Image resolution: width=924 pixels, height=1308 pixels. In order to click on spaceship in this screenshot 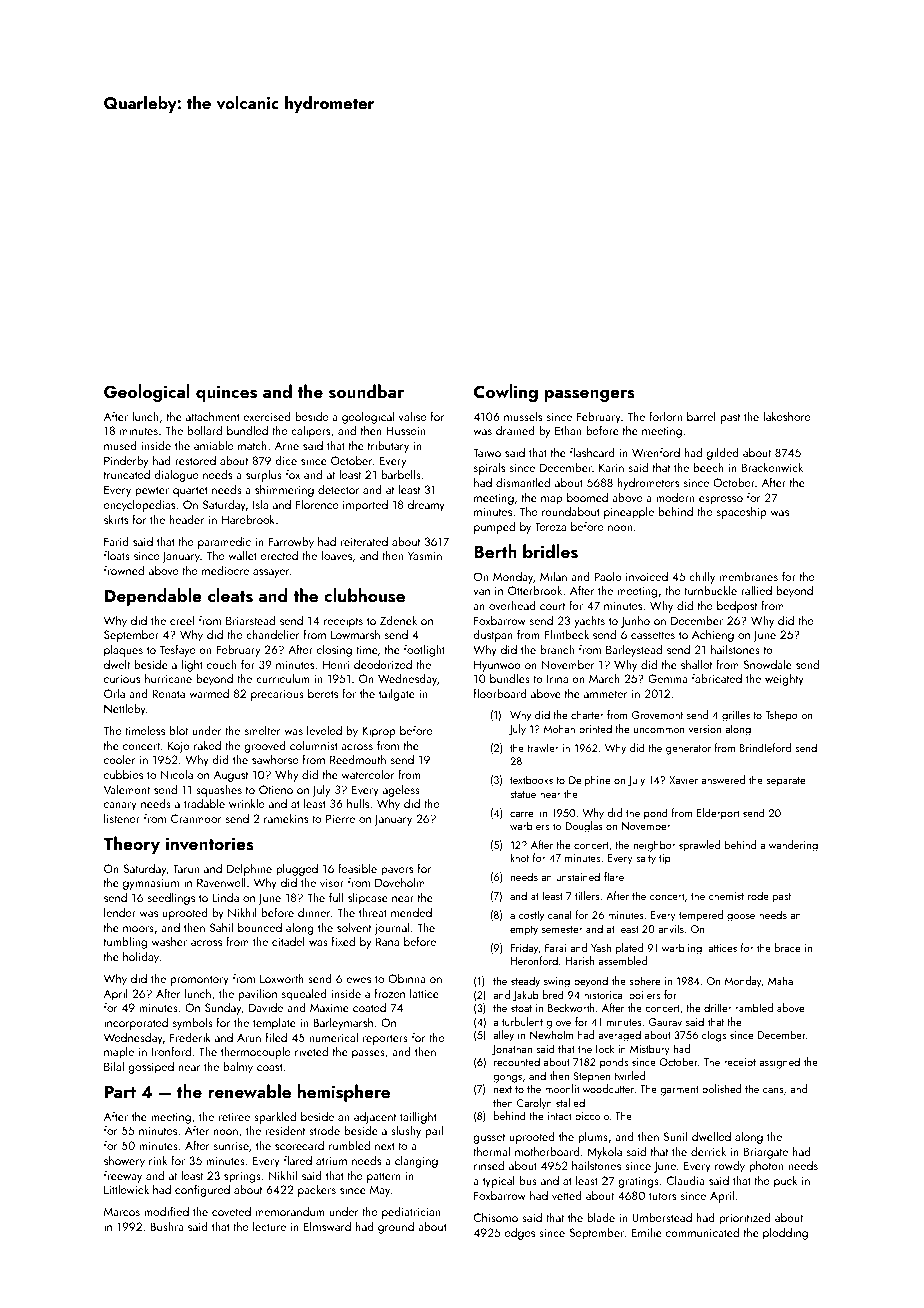, I will do `click(742, 513)`.
